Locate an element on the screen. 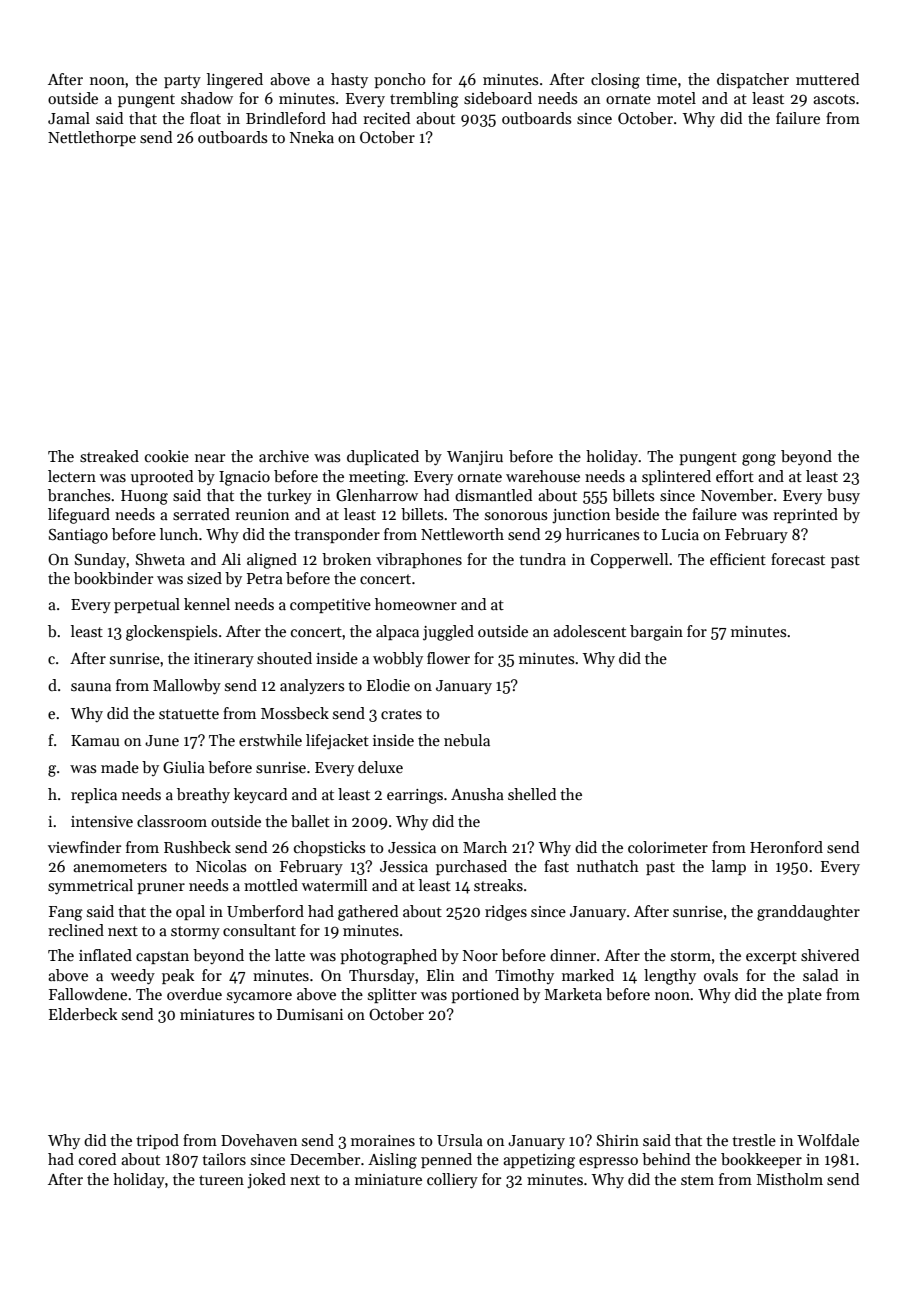 The image size is (908, 1316). splitter is located at coordinates (392, 995).
